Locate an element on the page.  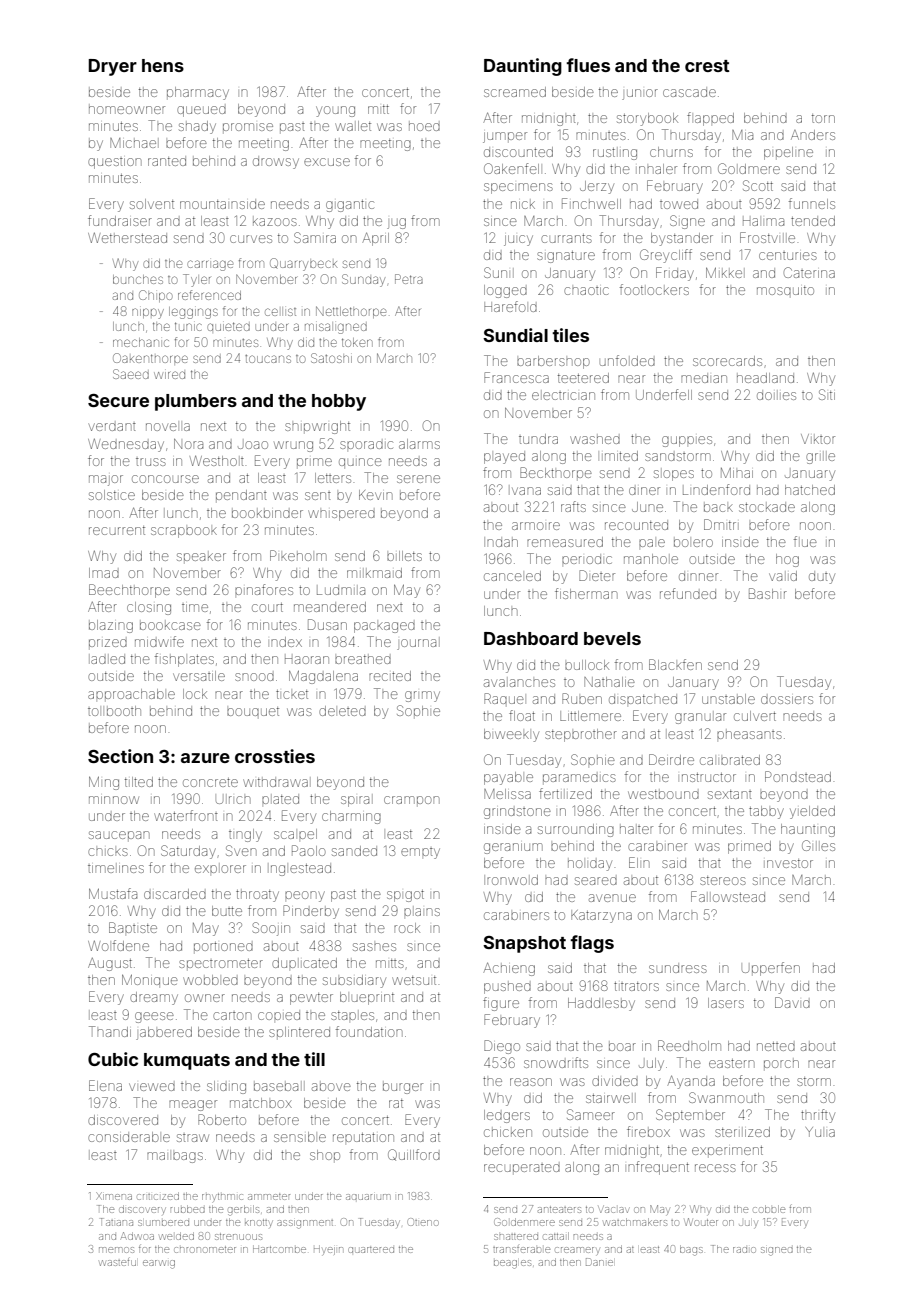
sterilized is located at coordinates (742, 1132).
